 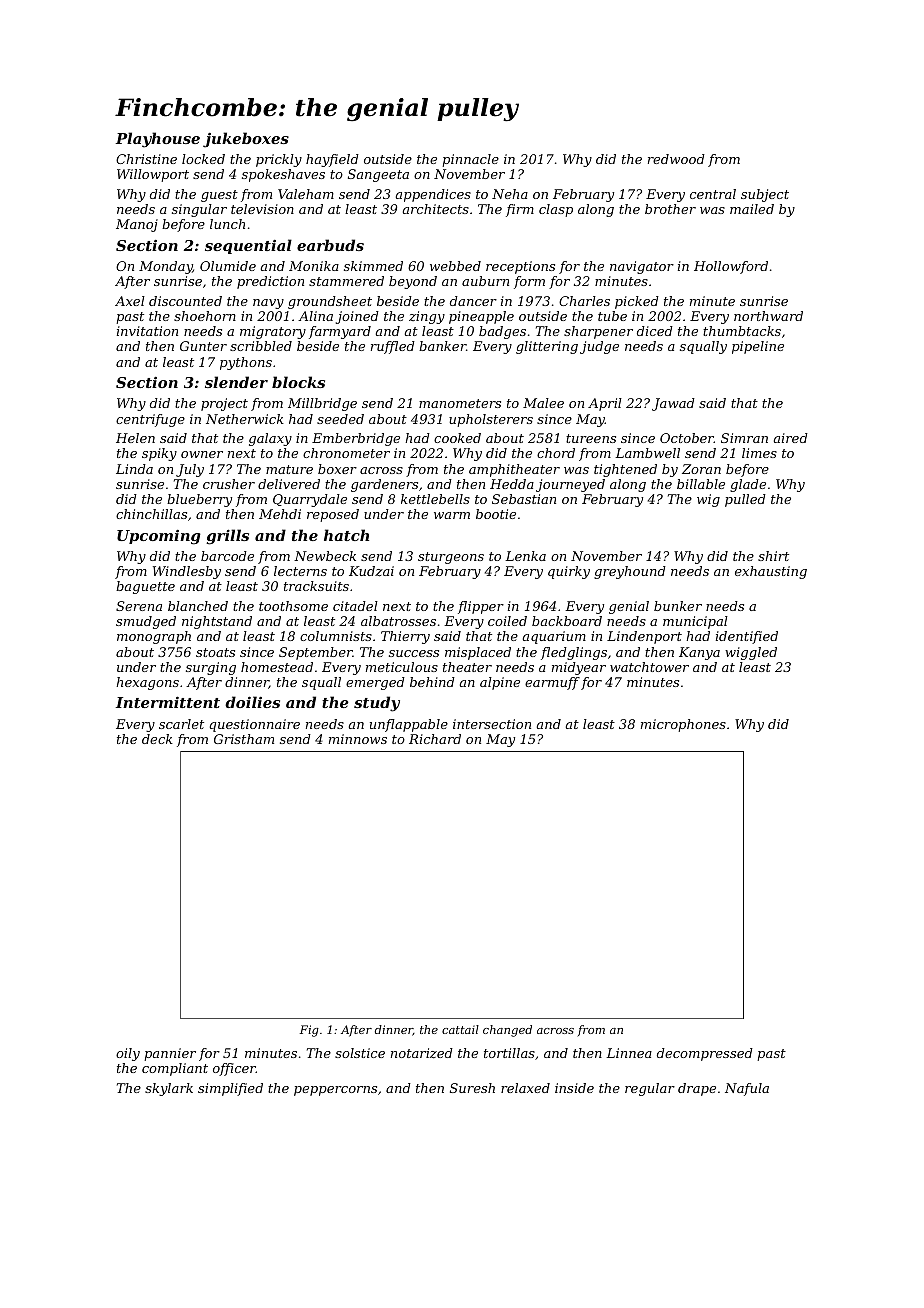 I want to click on microphones, so click(x=683, y=725).
